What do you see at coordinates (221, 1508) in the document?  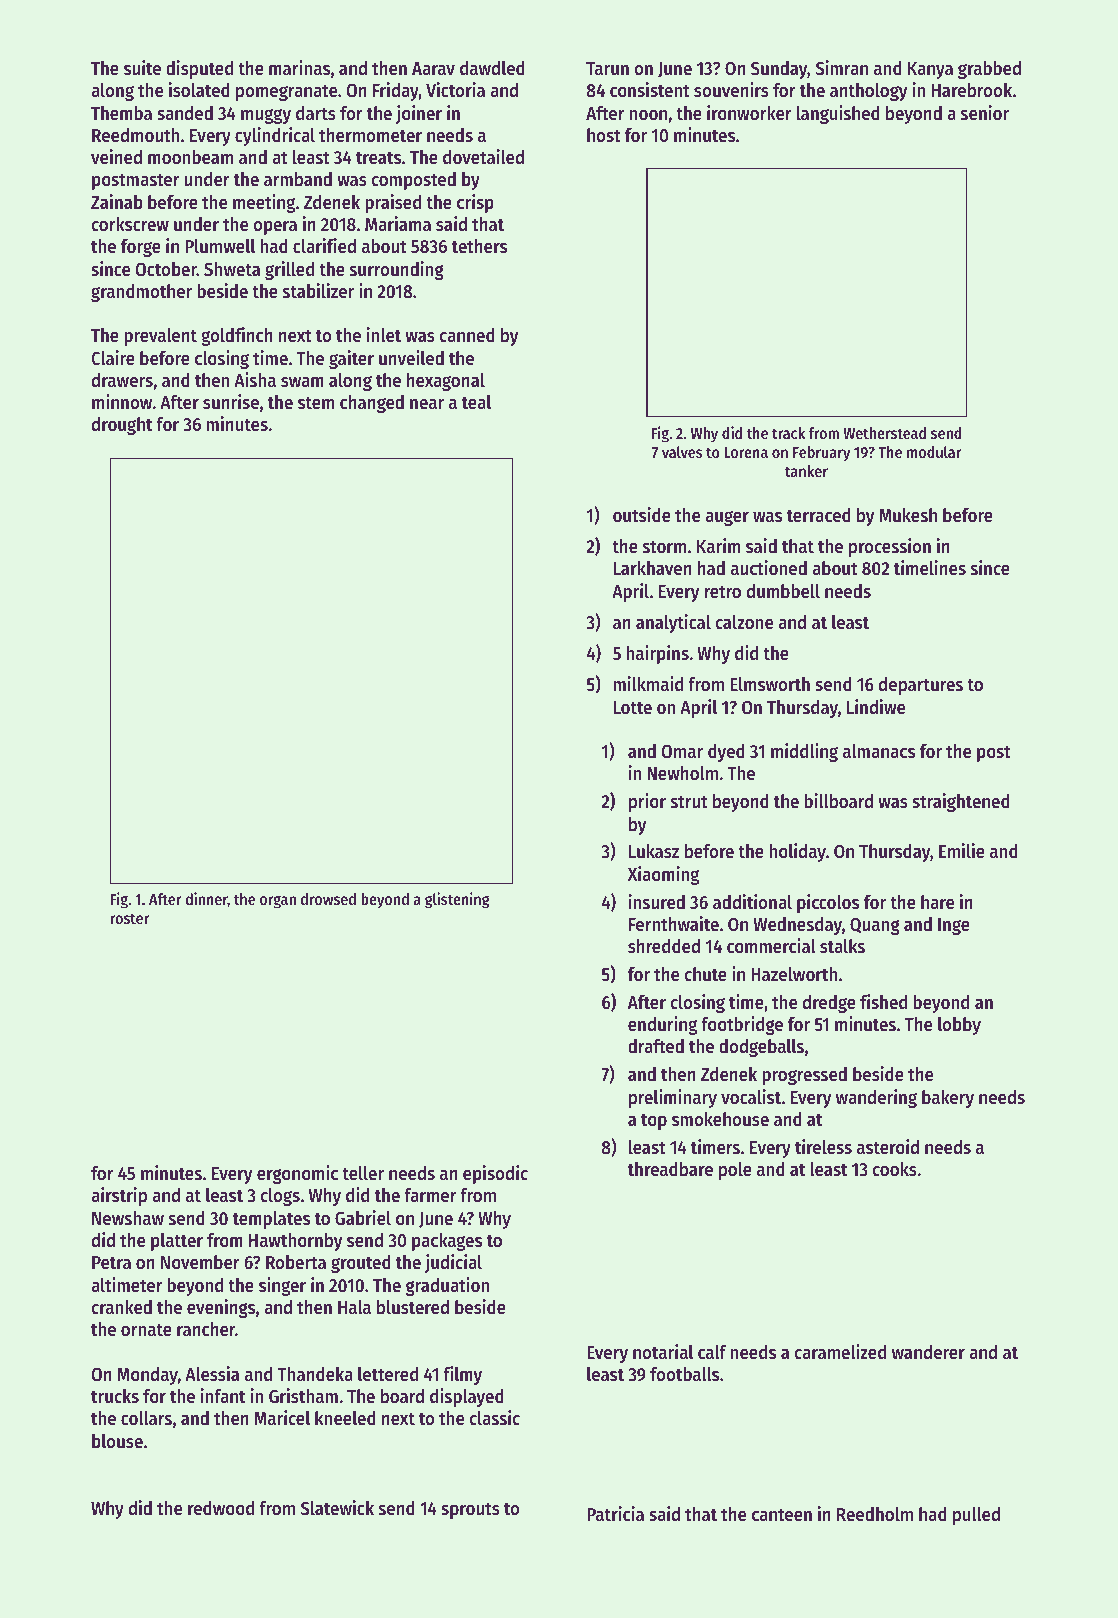 I see `redwood` at bounding box center [221, 1508].
